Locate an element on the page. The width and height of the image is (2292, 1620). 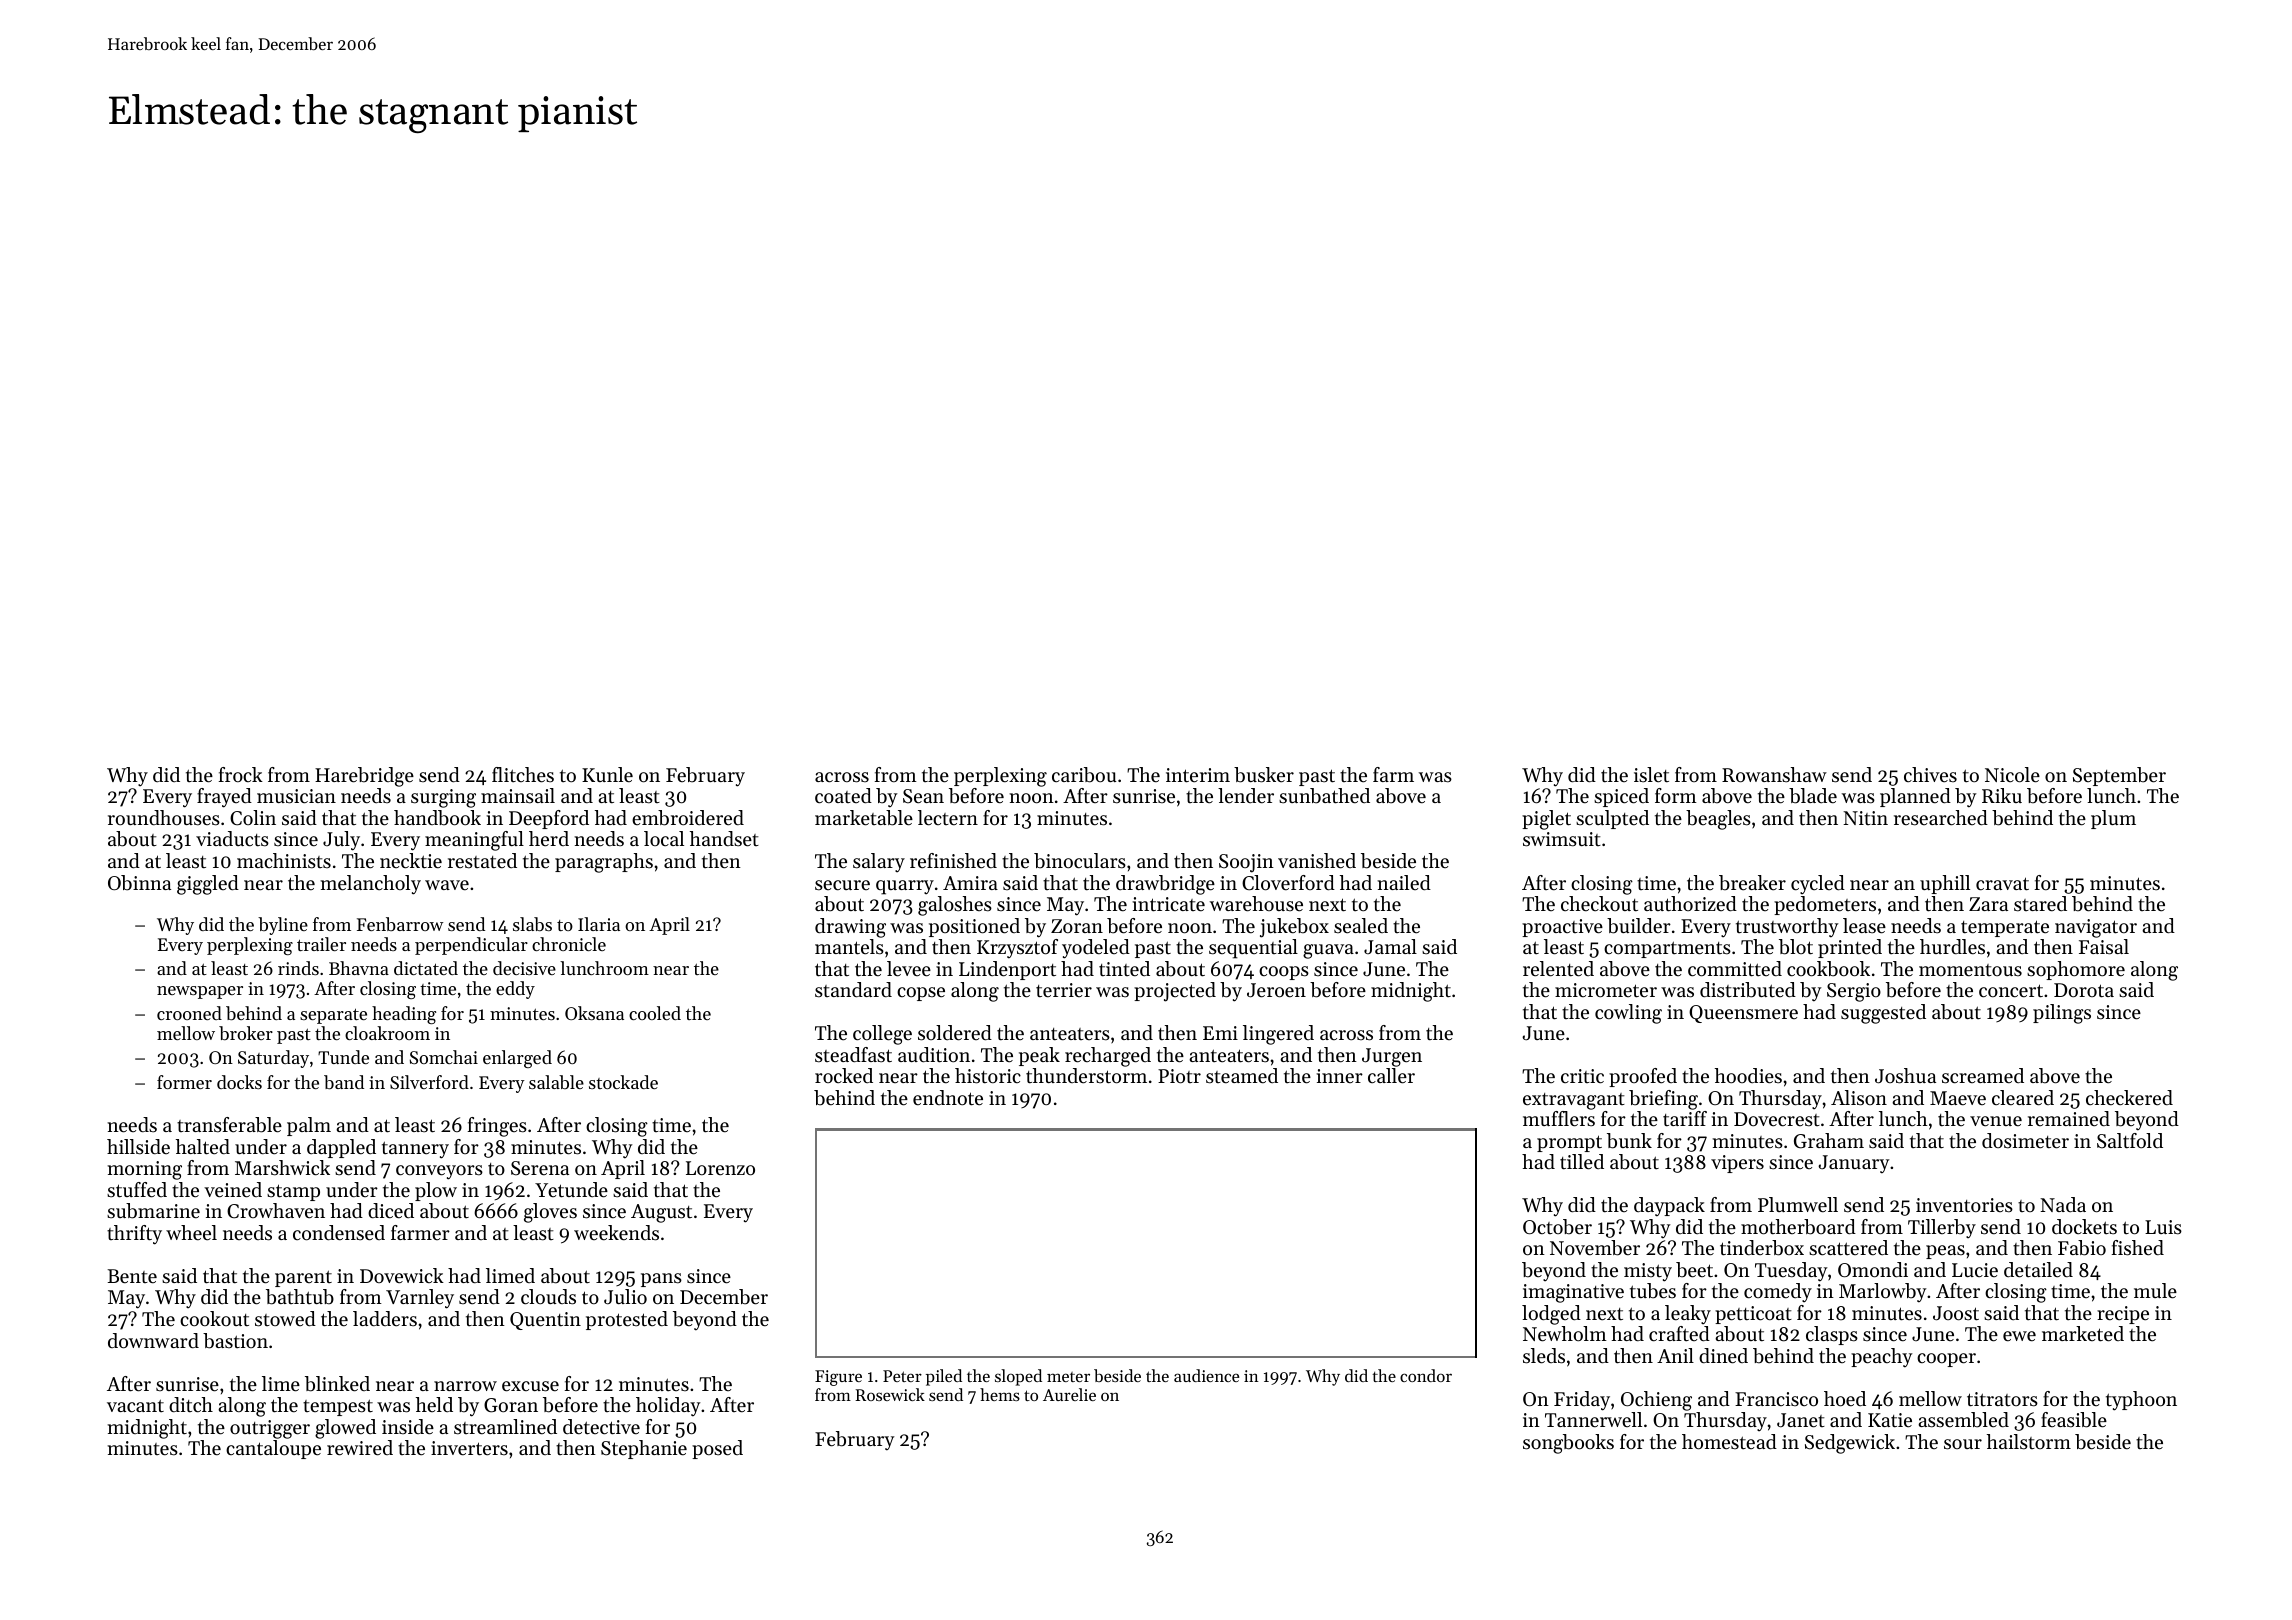
committed is located at coordinates (1735, 969).
